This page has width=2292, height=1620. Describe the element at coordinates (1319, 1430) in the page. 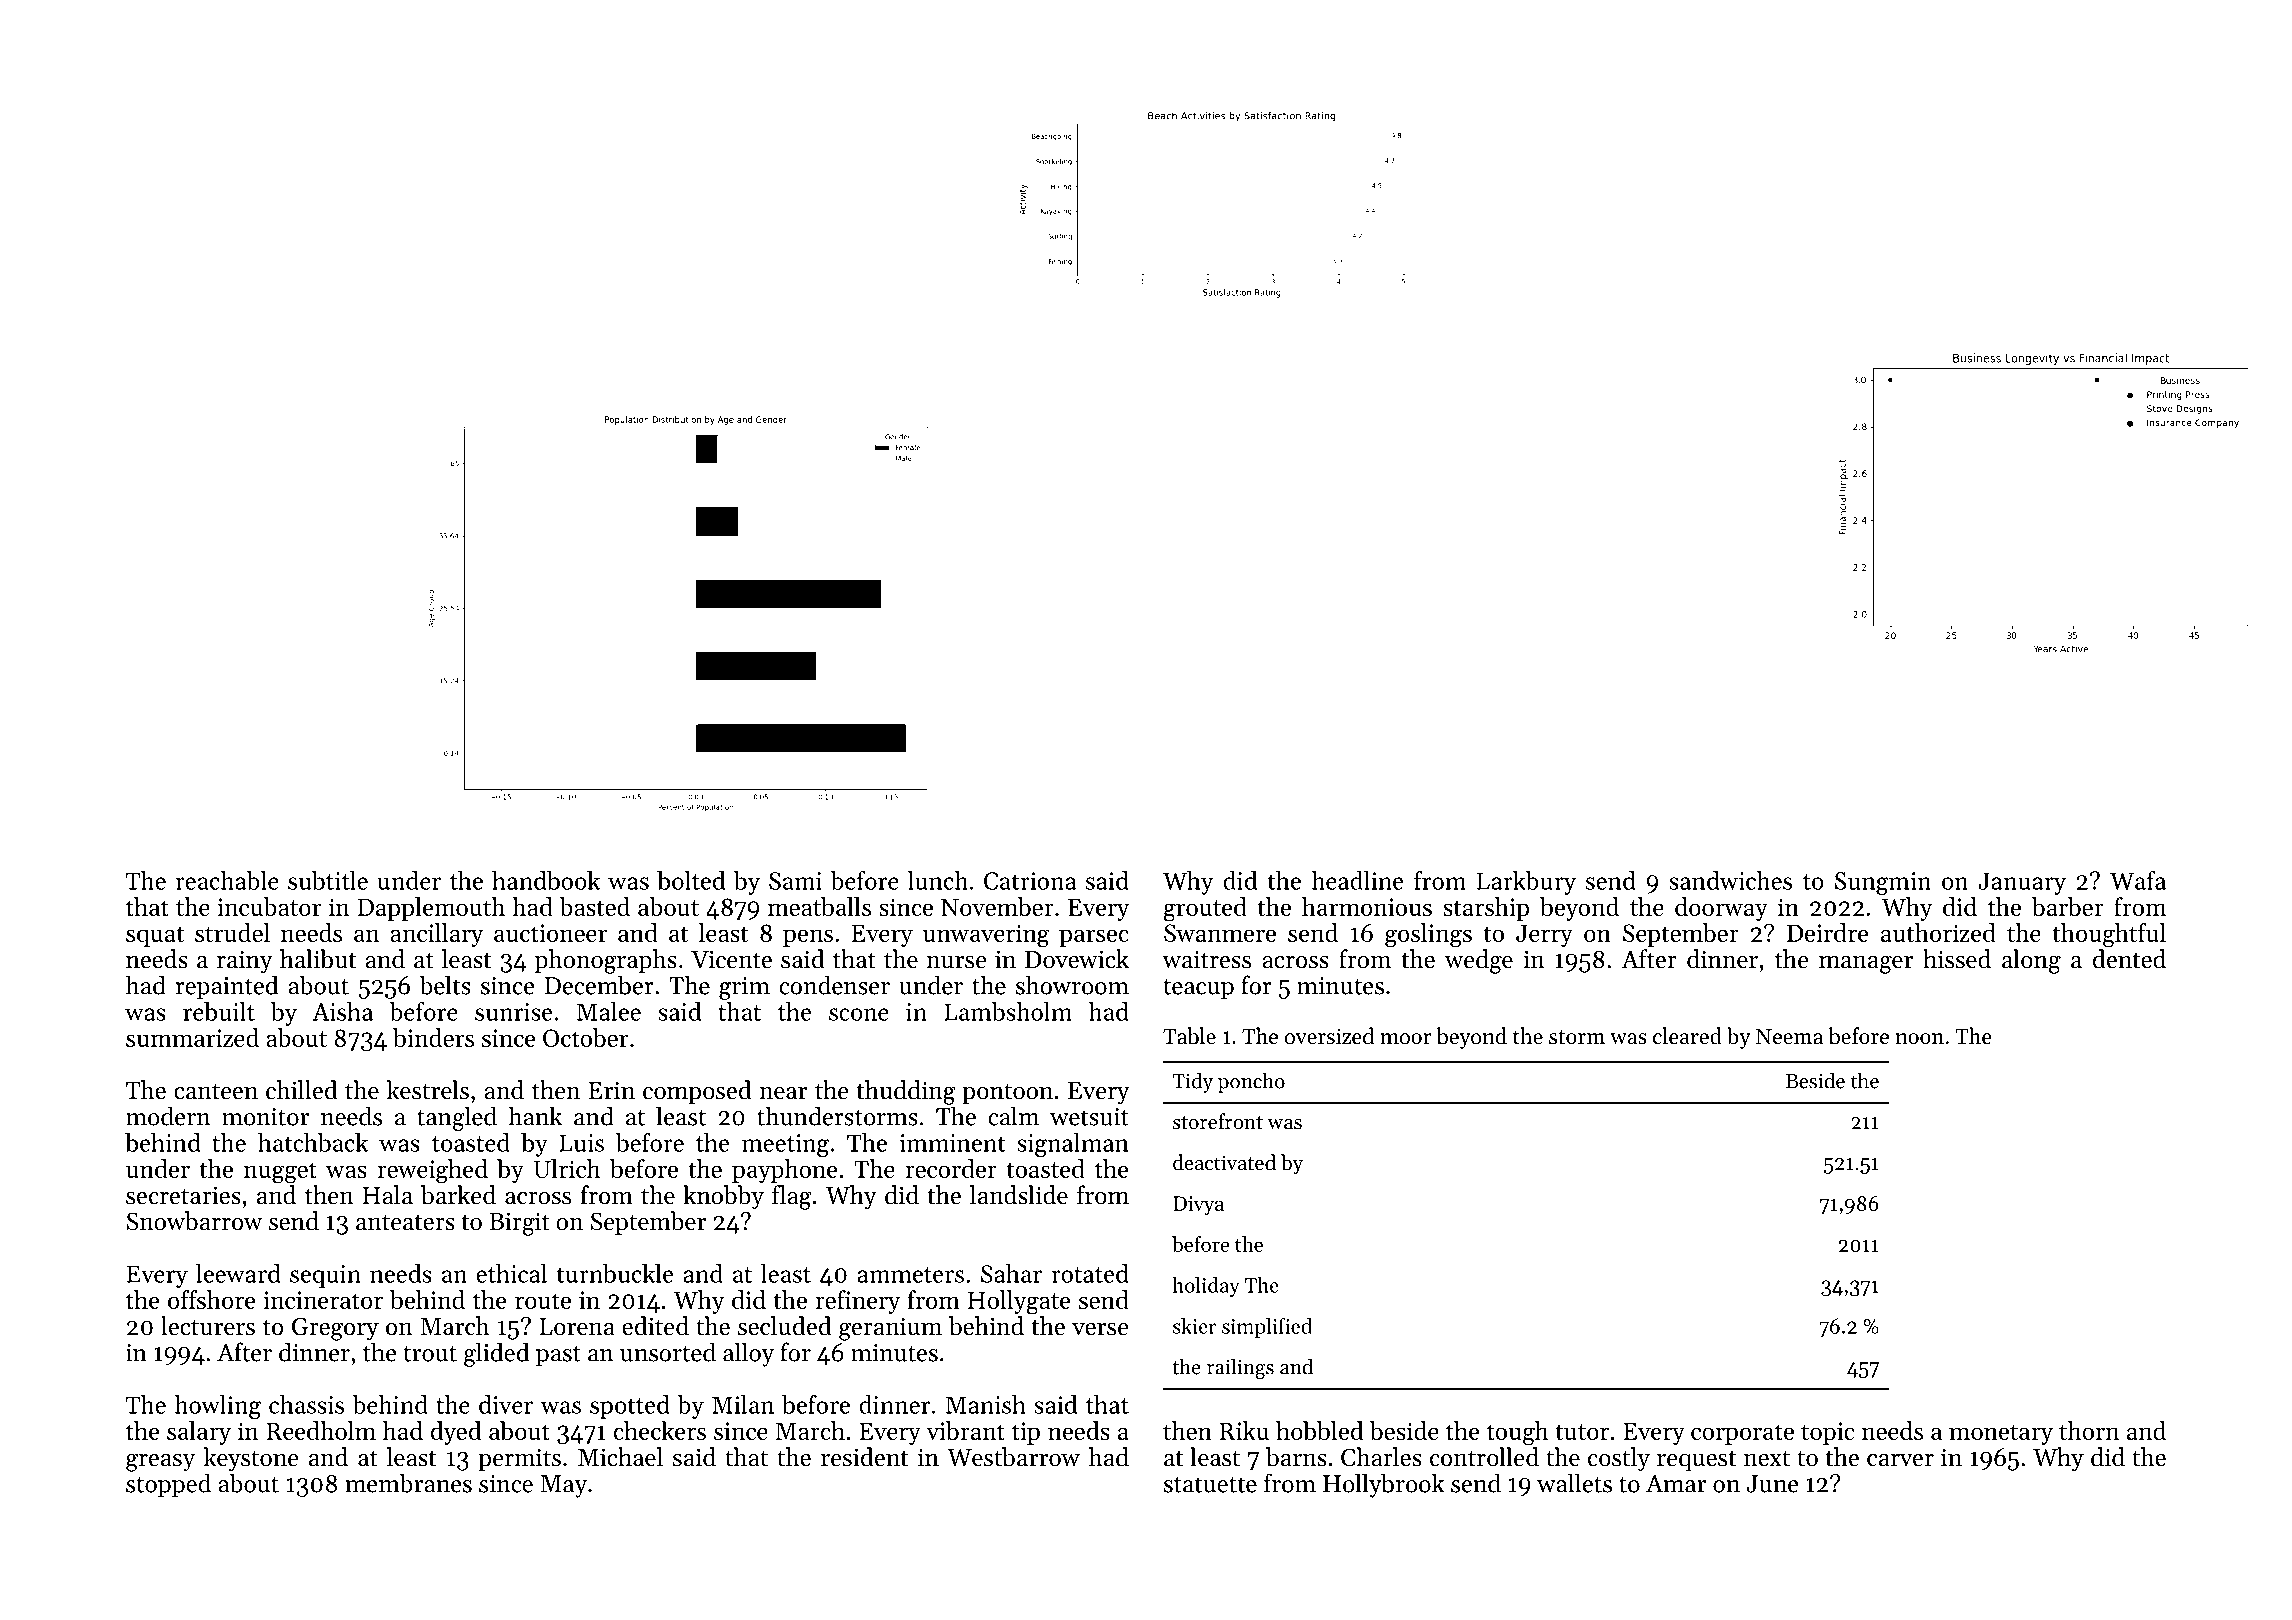

I see `hobbled` at that location.
